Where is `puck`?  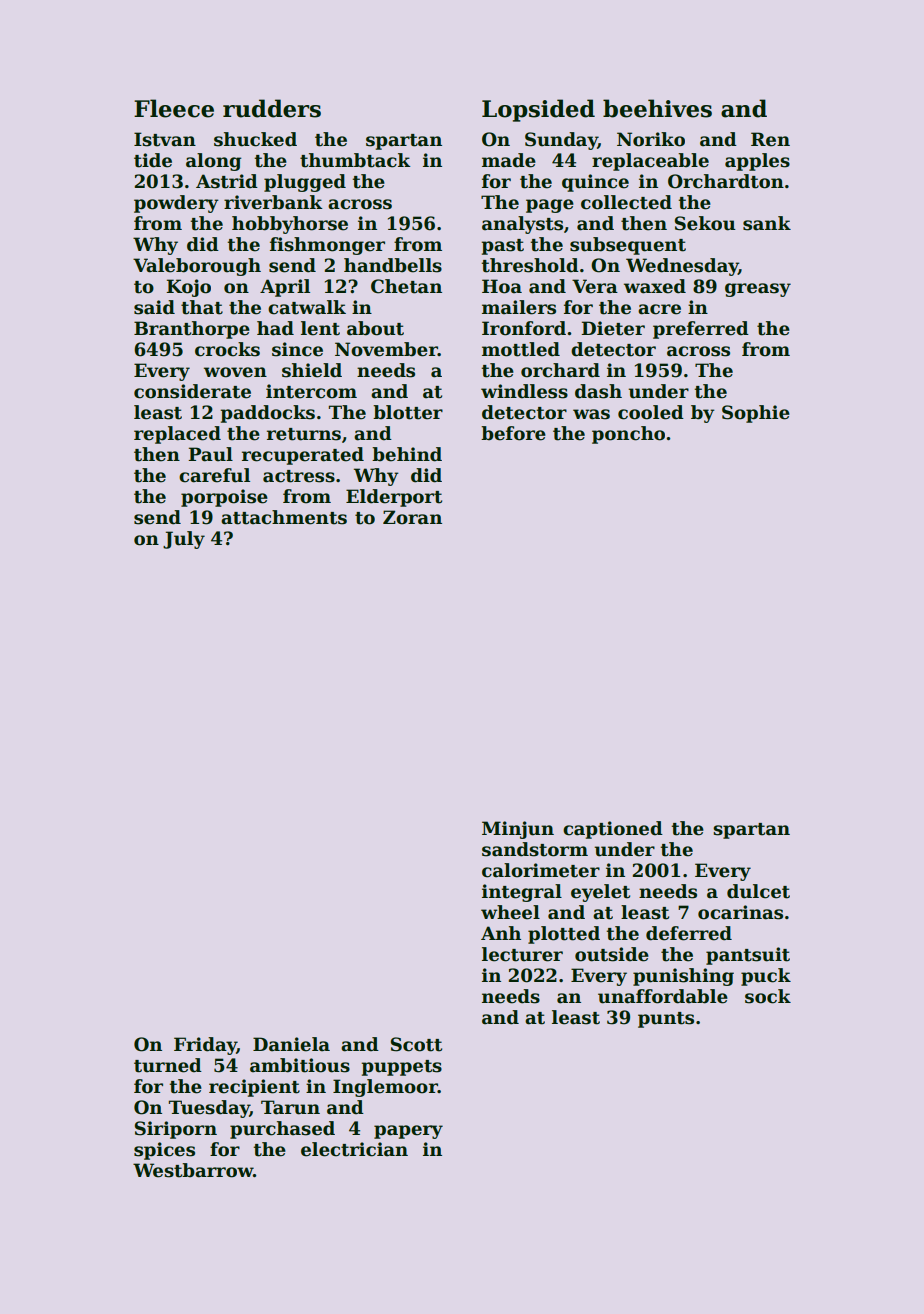
puck is located at coordinates (766, 977).
